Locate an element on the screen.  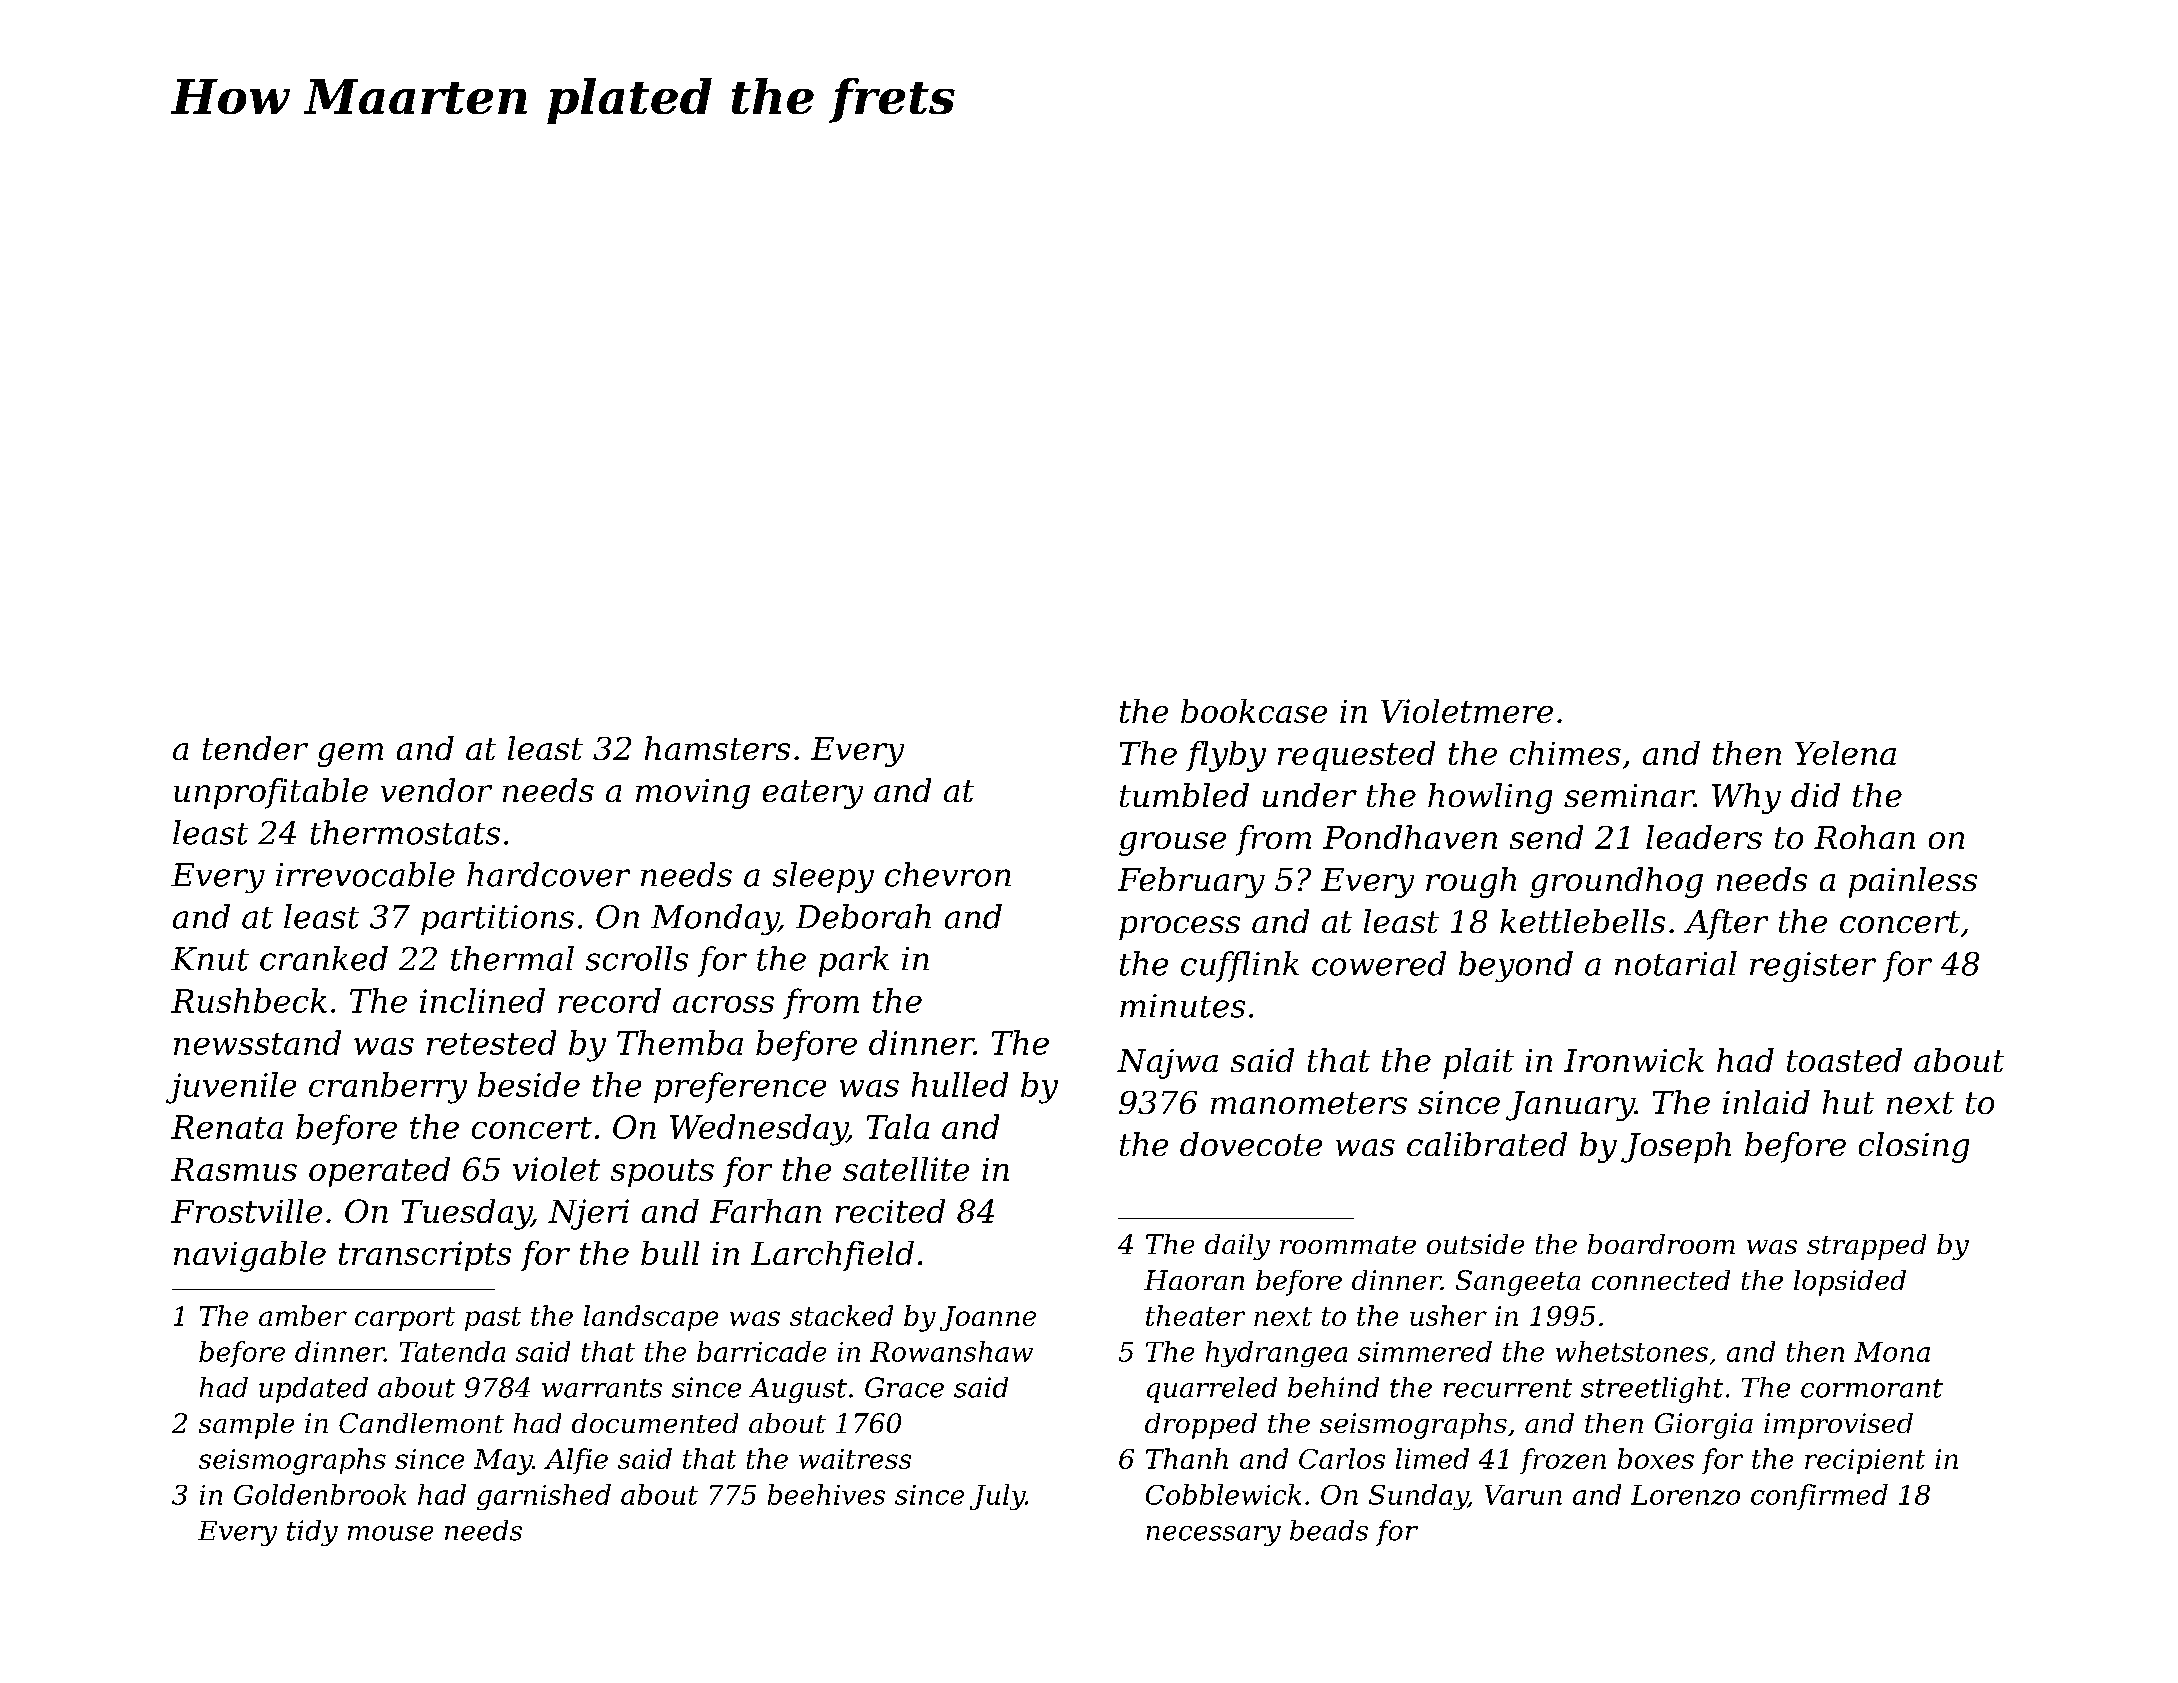
chimes is located at coordinates (1565, 753).
